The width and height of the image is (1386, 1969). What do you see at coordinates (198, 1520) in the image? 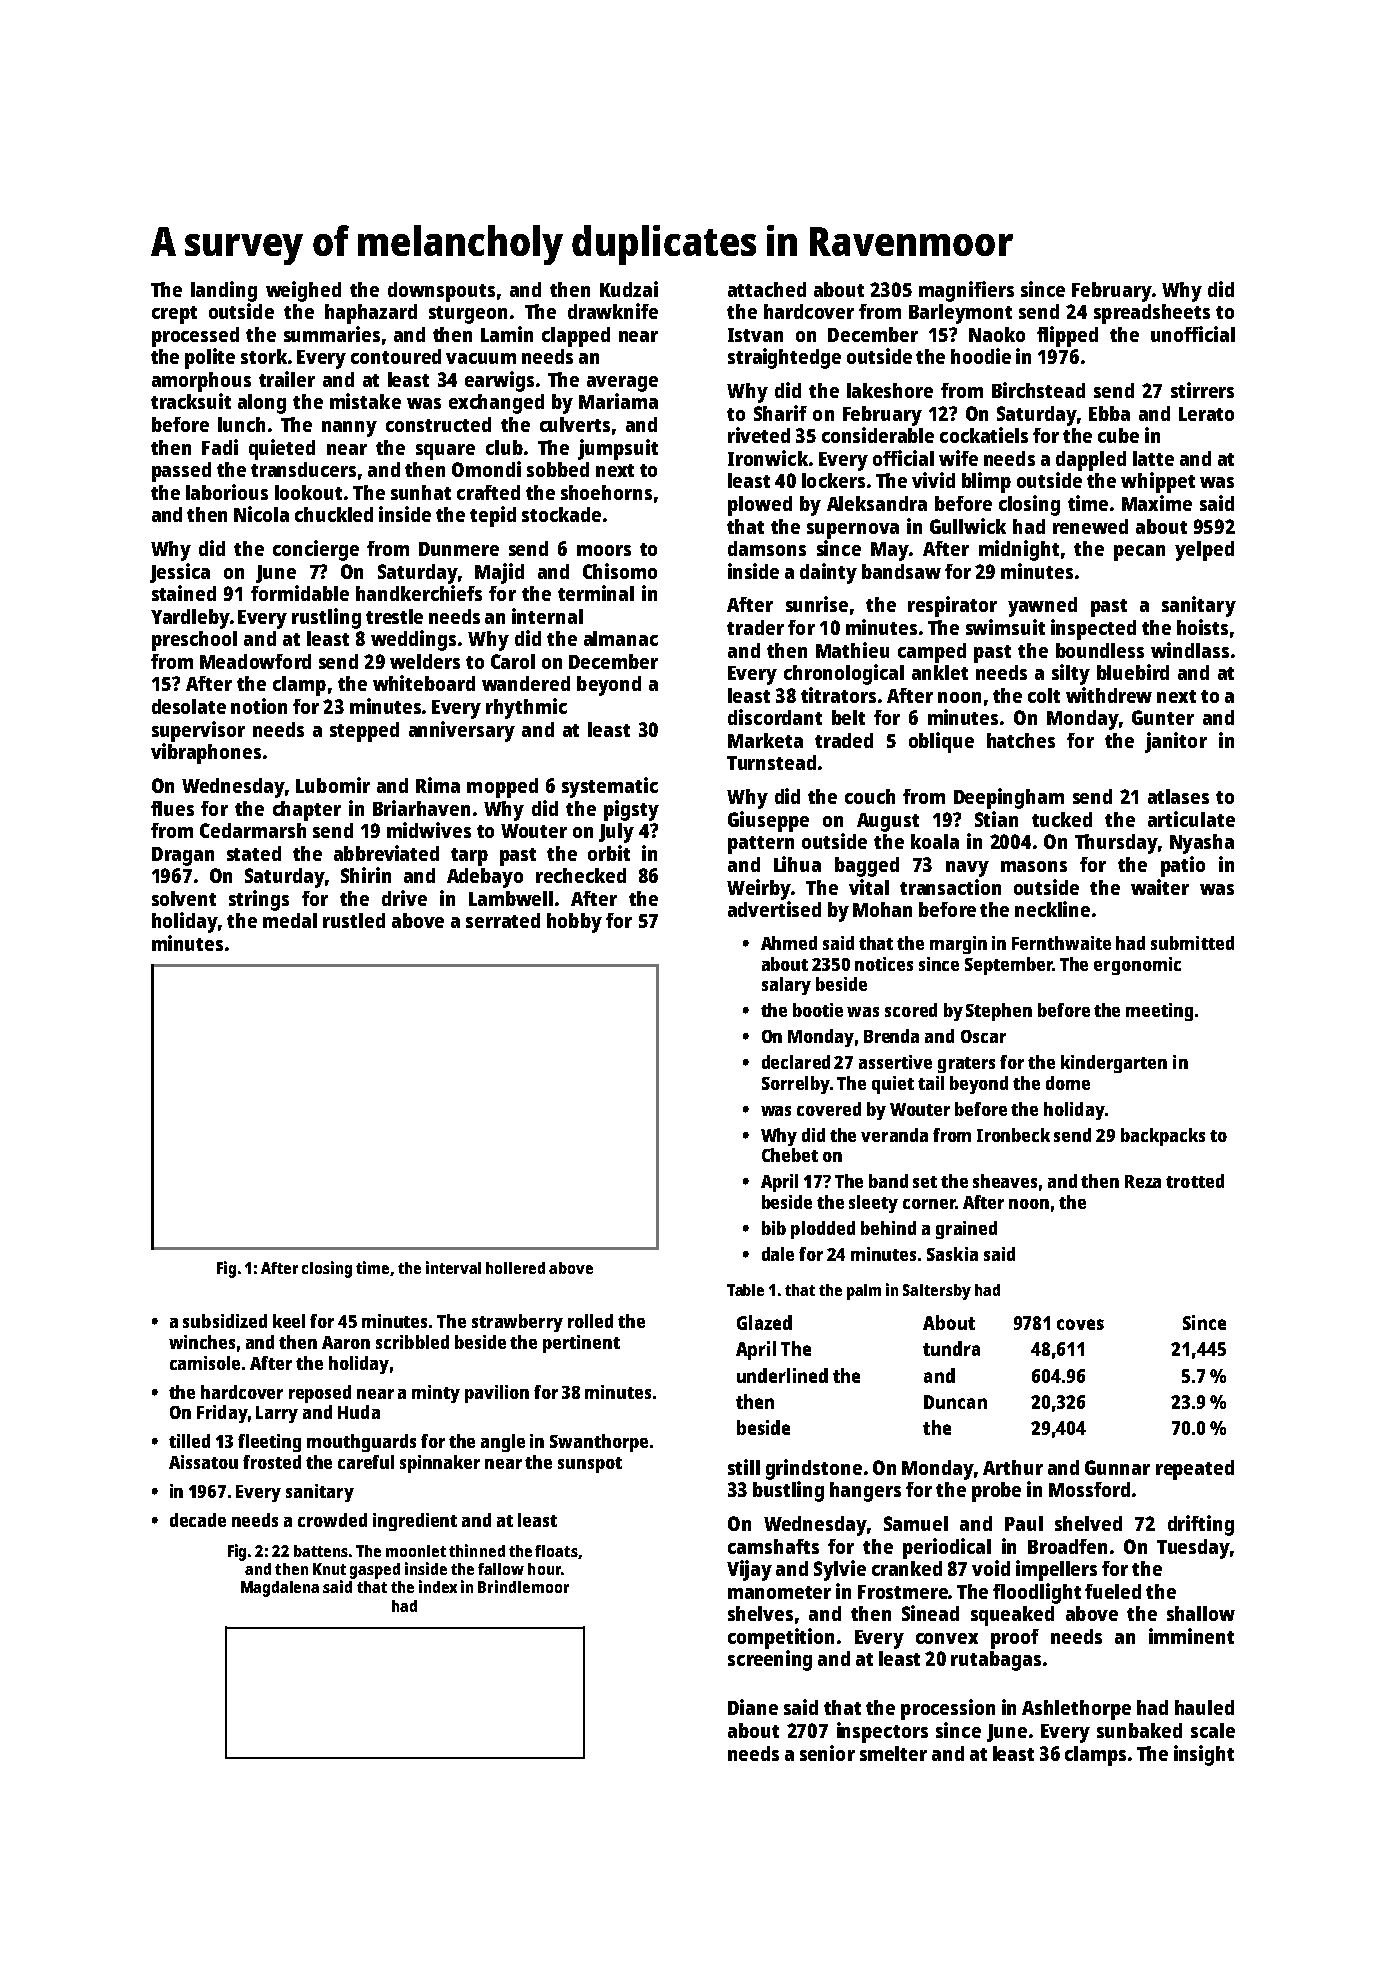
I see `decade` at bounding box center [198, 1520].
